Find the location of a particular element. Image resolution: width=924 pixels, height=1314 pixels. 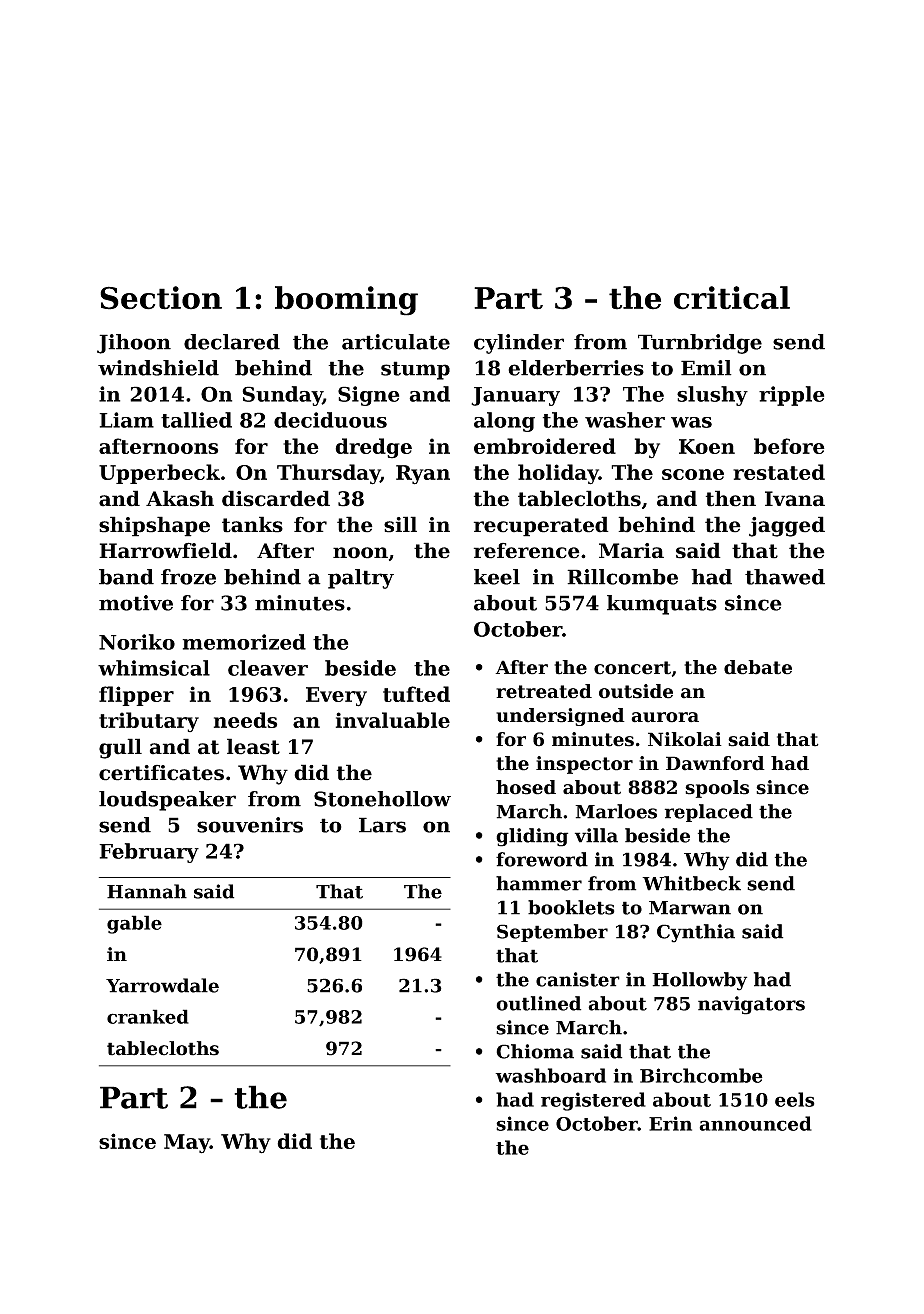

Yarrowdale is located at coordinates (162, 985).
